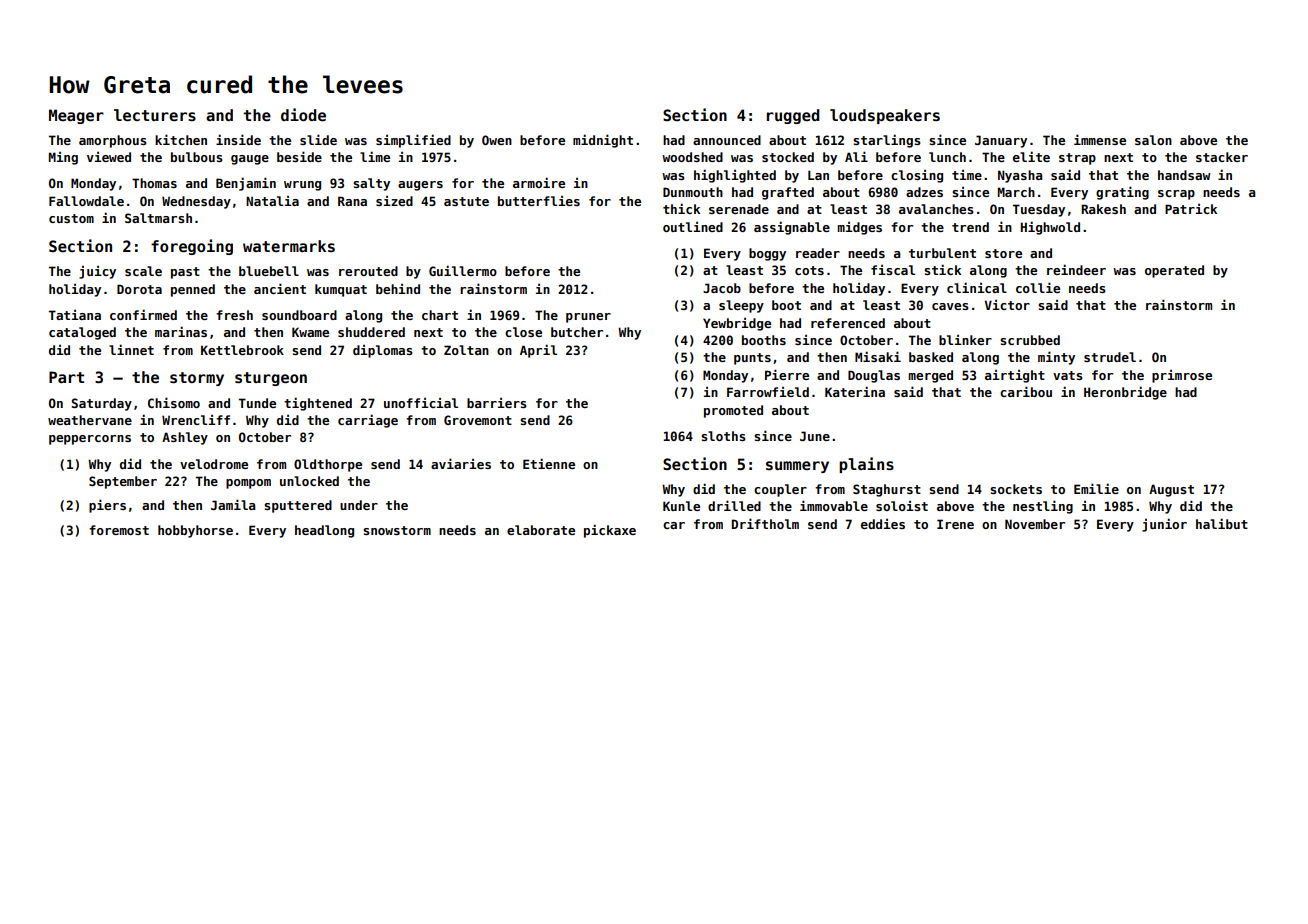 This image has width=1308, height=924. I want to click on grating, so click(1122, 193).
